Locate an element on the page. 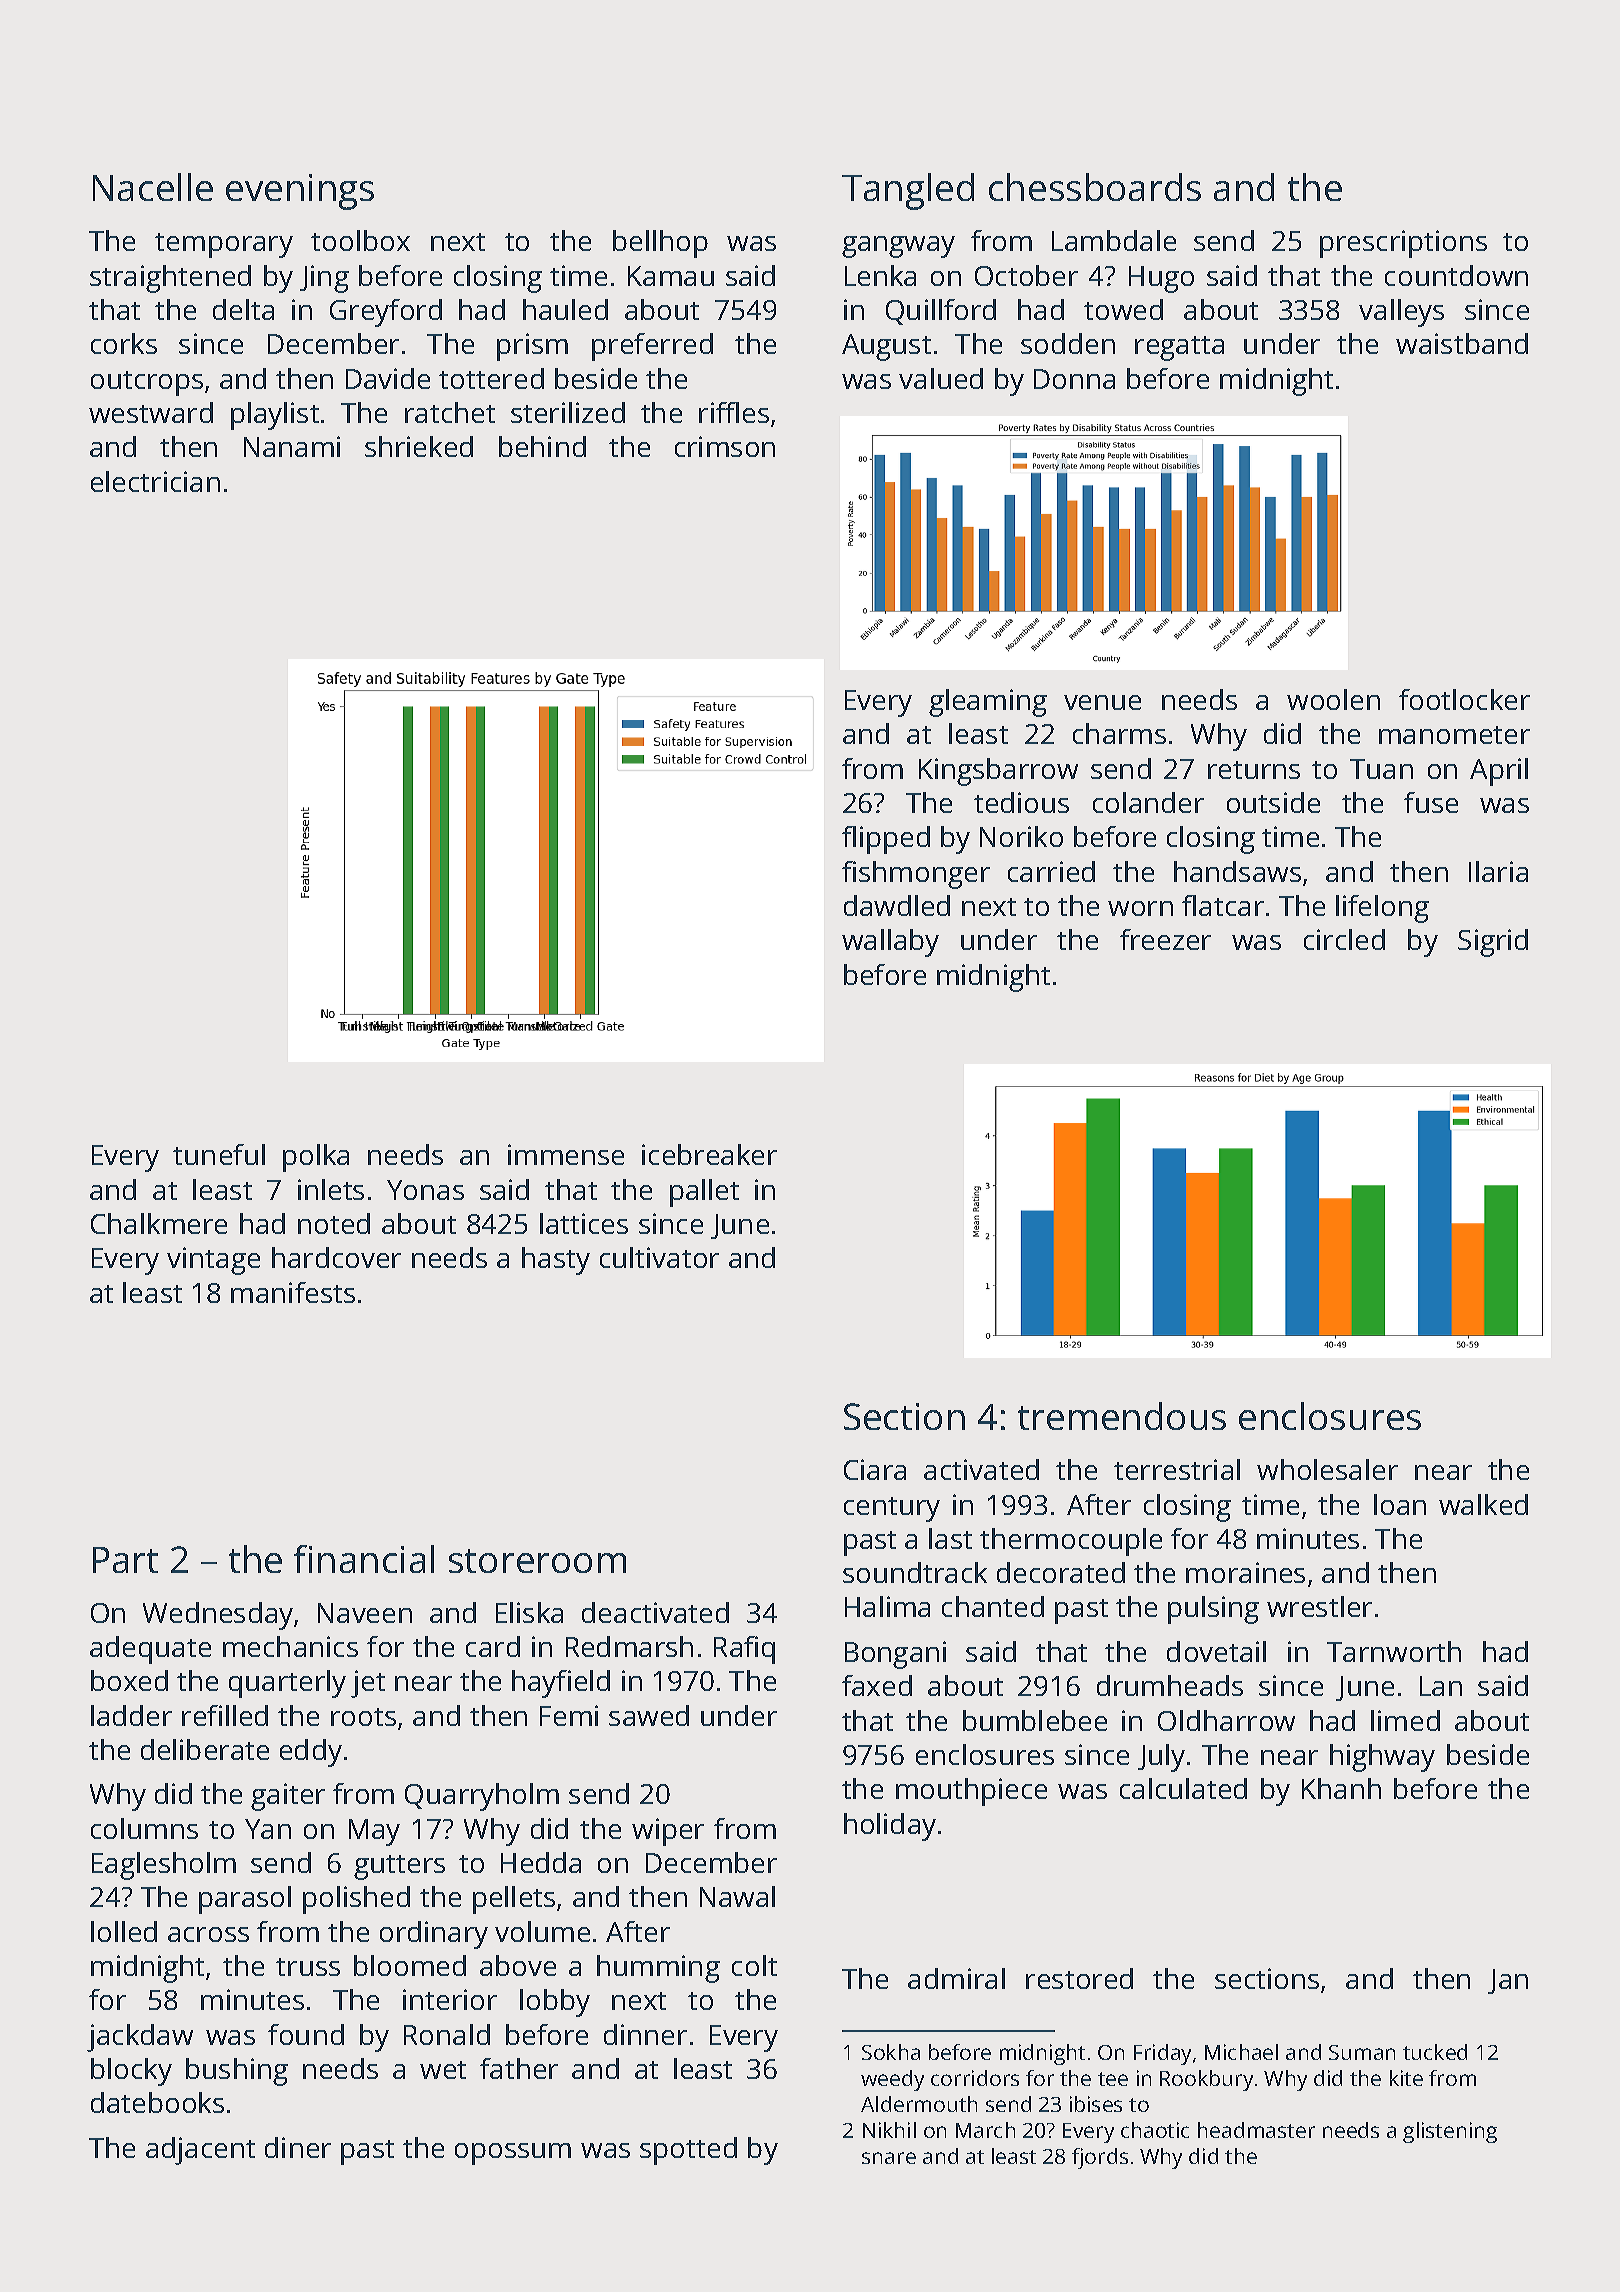 The height and width of the document is (2292, 1620). Nanami is located at coordinates (292, 446).
